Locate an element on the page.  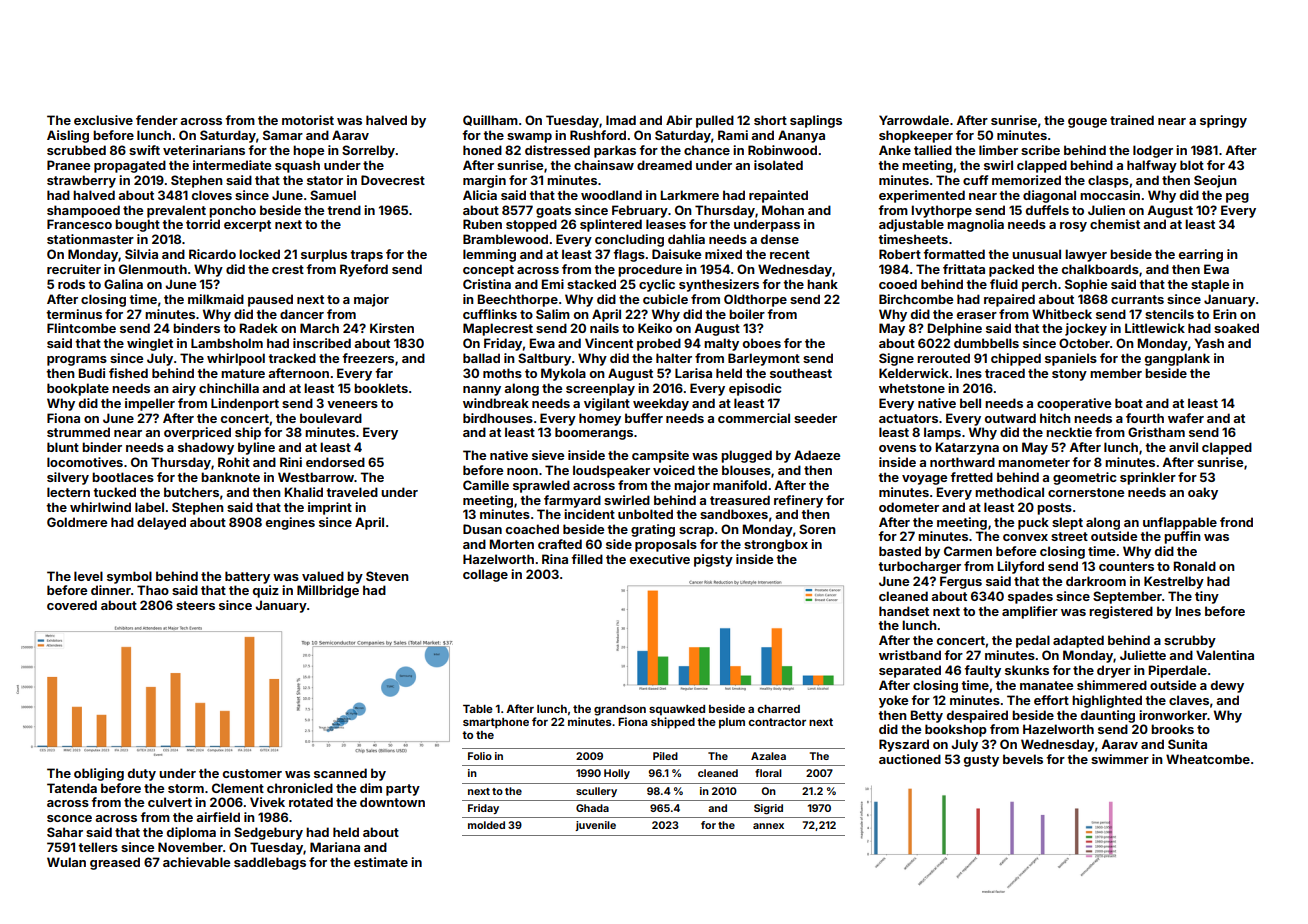
Julien is located at coordinates (1106, 210).
